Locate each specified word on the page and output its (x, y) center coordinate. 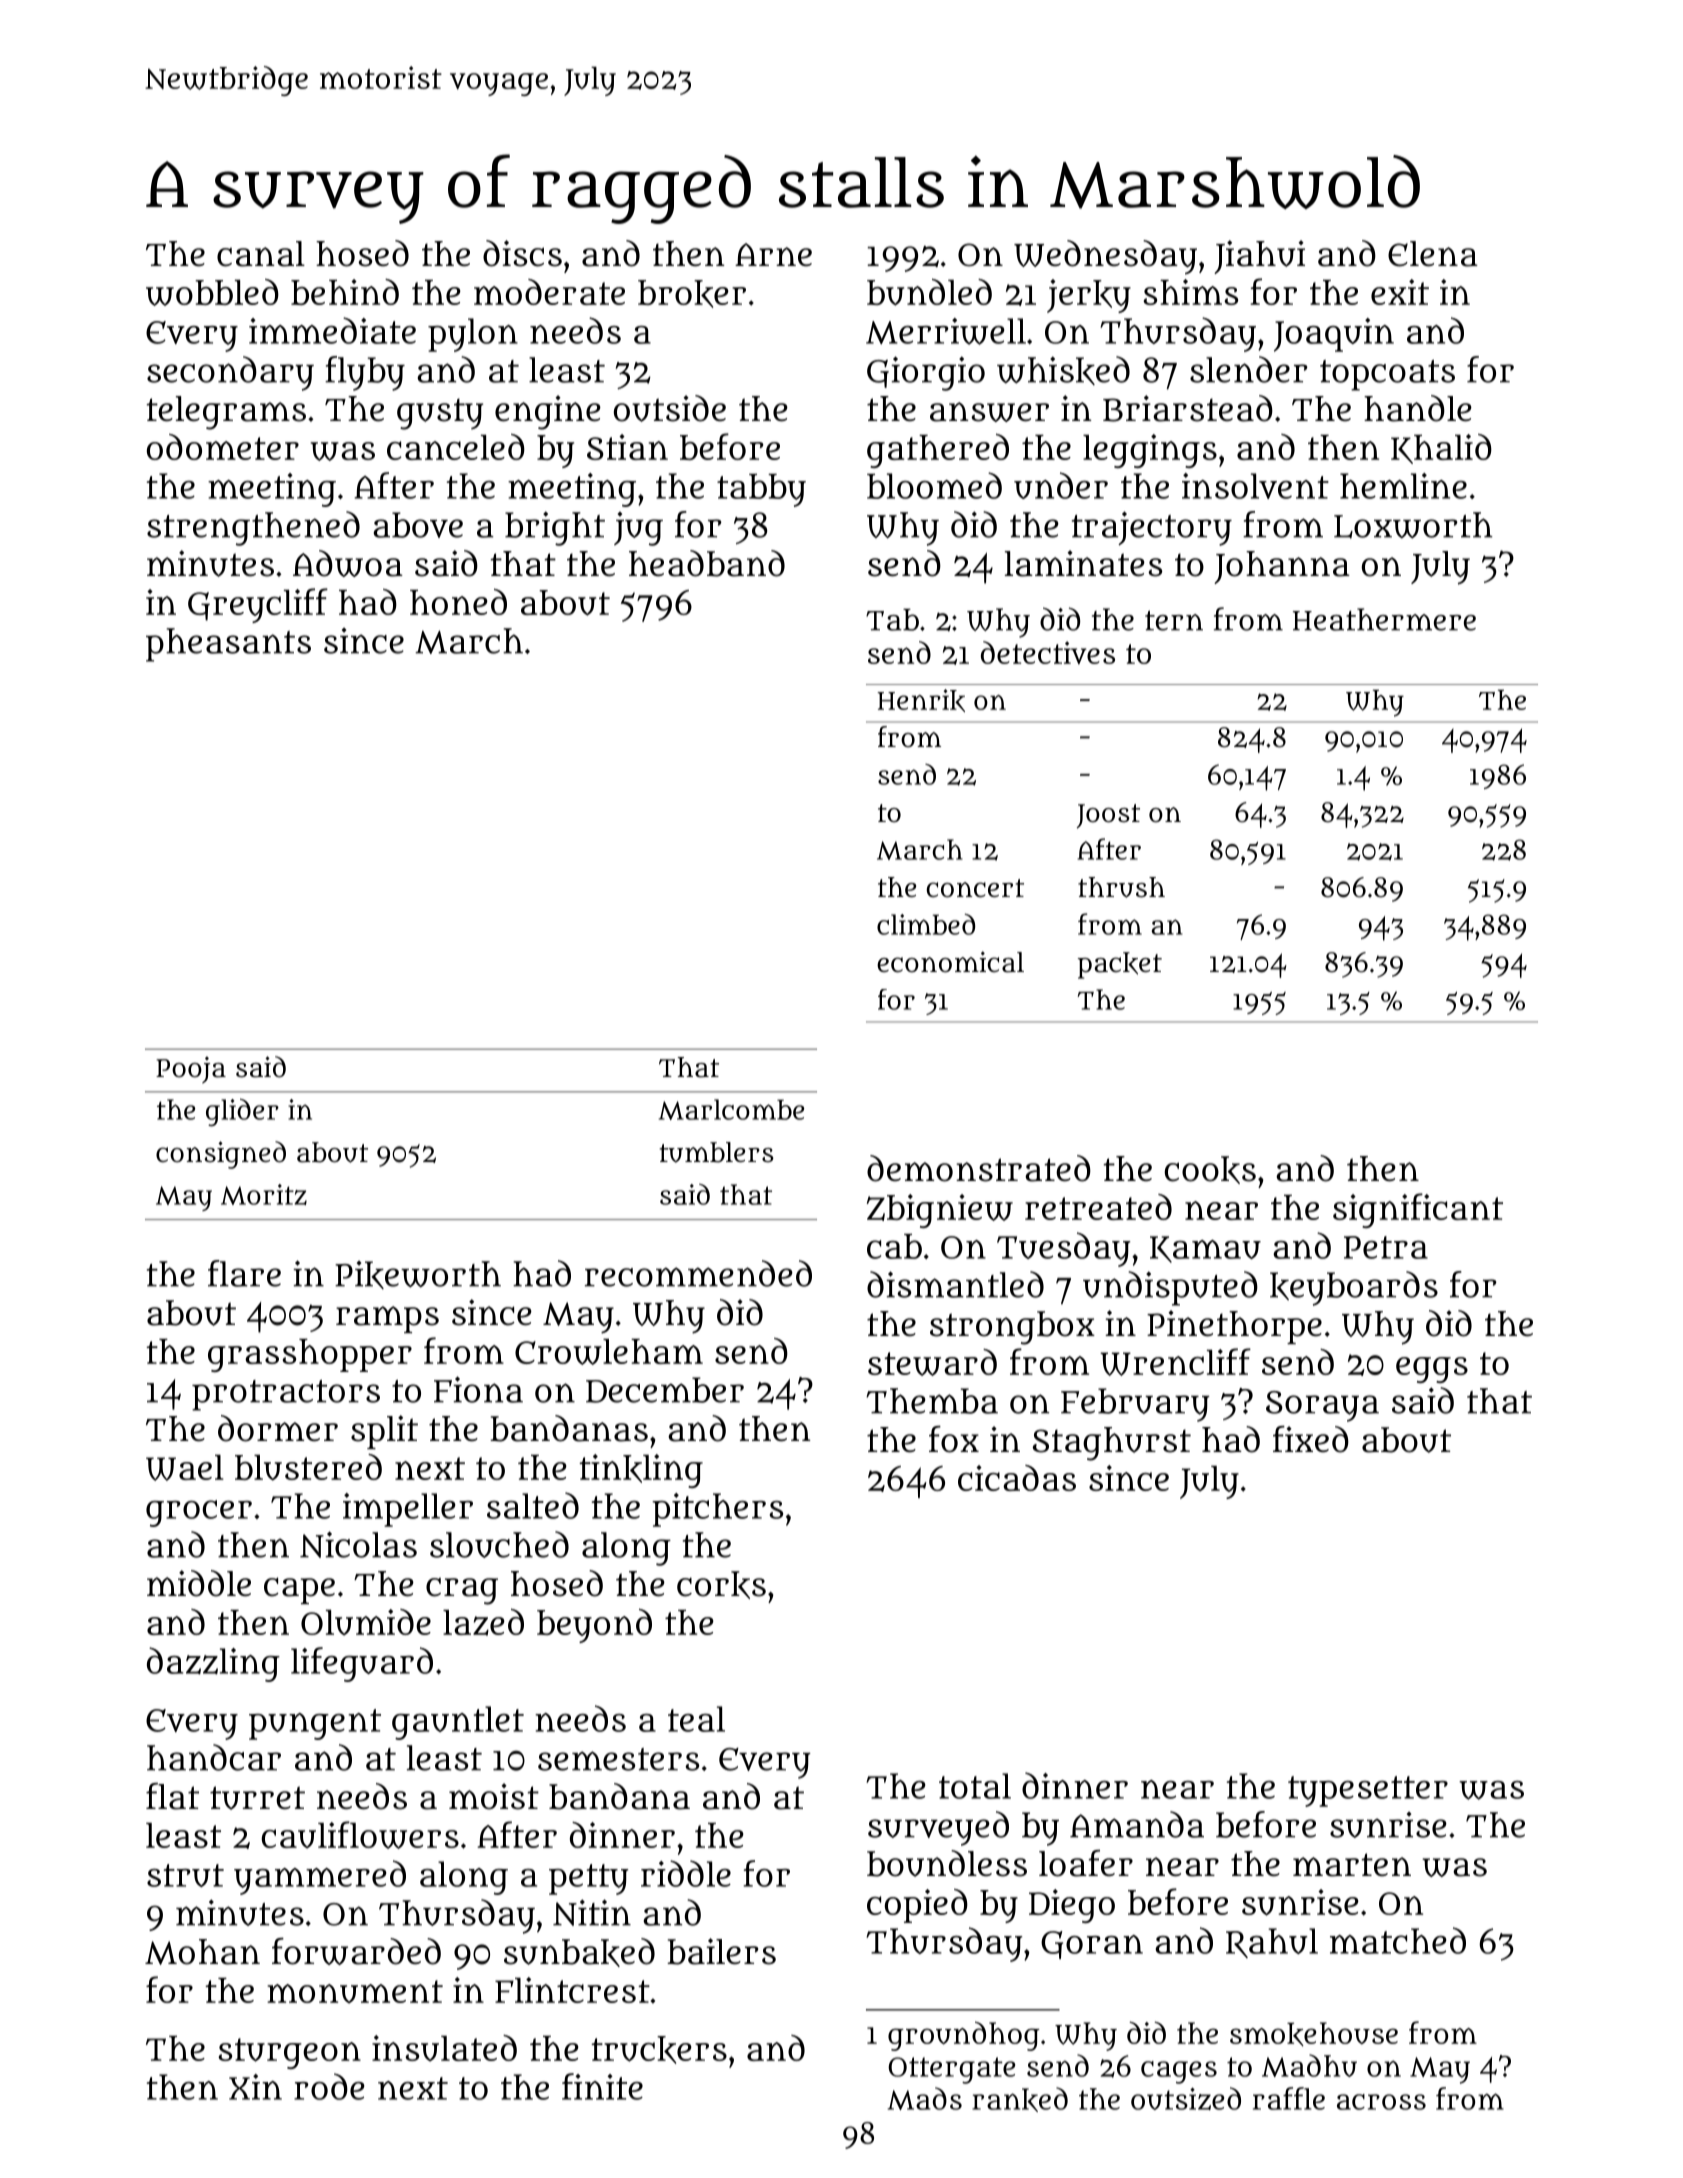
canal (261, 254)
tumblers (717, 1152)
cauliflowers (360, 1835)
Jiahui (1259, 257)
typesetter (1368, 1791)
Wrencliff (1175, 1362)
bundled (929, 292)
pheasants (228, 645)
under (1061, 485)
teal (696, 1719)
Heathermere (1384, 619)
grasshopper (310, 1355)
